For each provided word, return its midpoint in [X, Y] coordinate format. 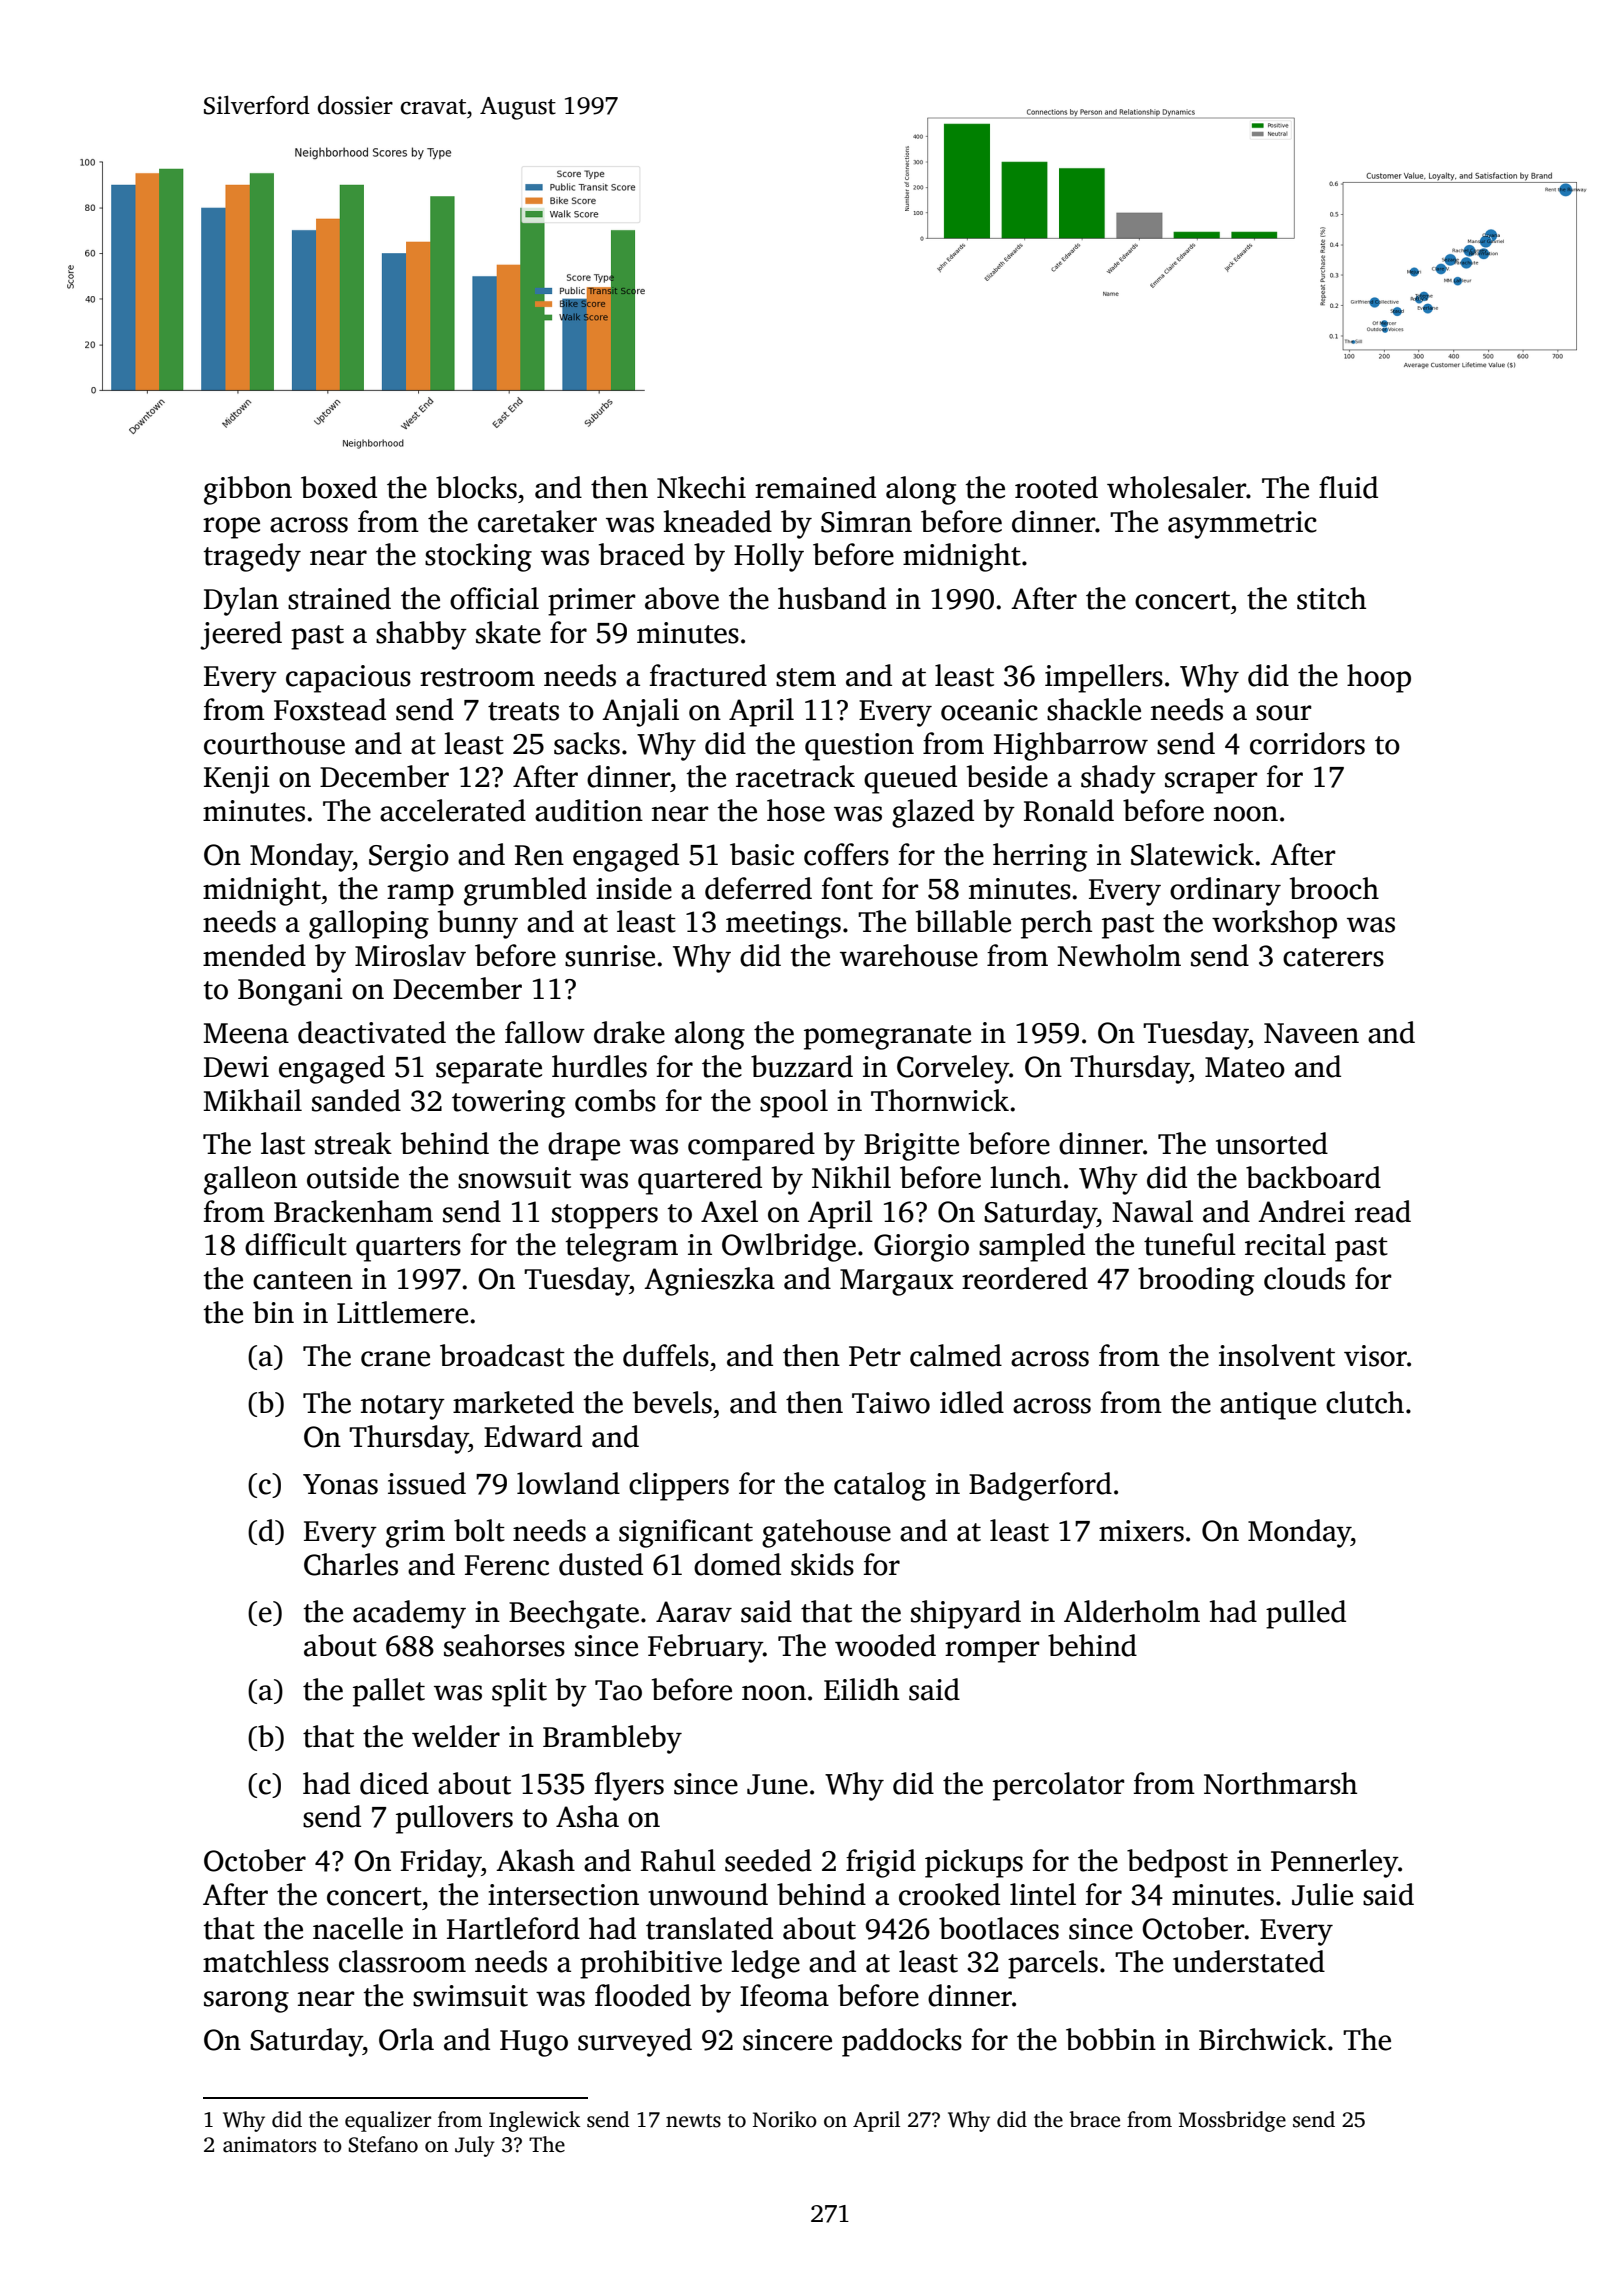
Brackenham [353, 1211]
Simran [866, 522]
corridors [1307, 743]
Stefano [383, 2144]
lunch [1026, 1177]
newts [693, 2121]
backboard [1313, 1177]
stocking [478, 557]
